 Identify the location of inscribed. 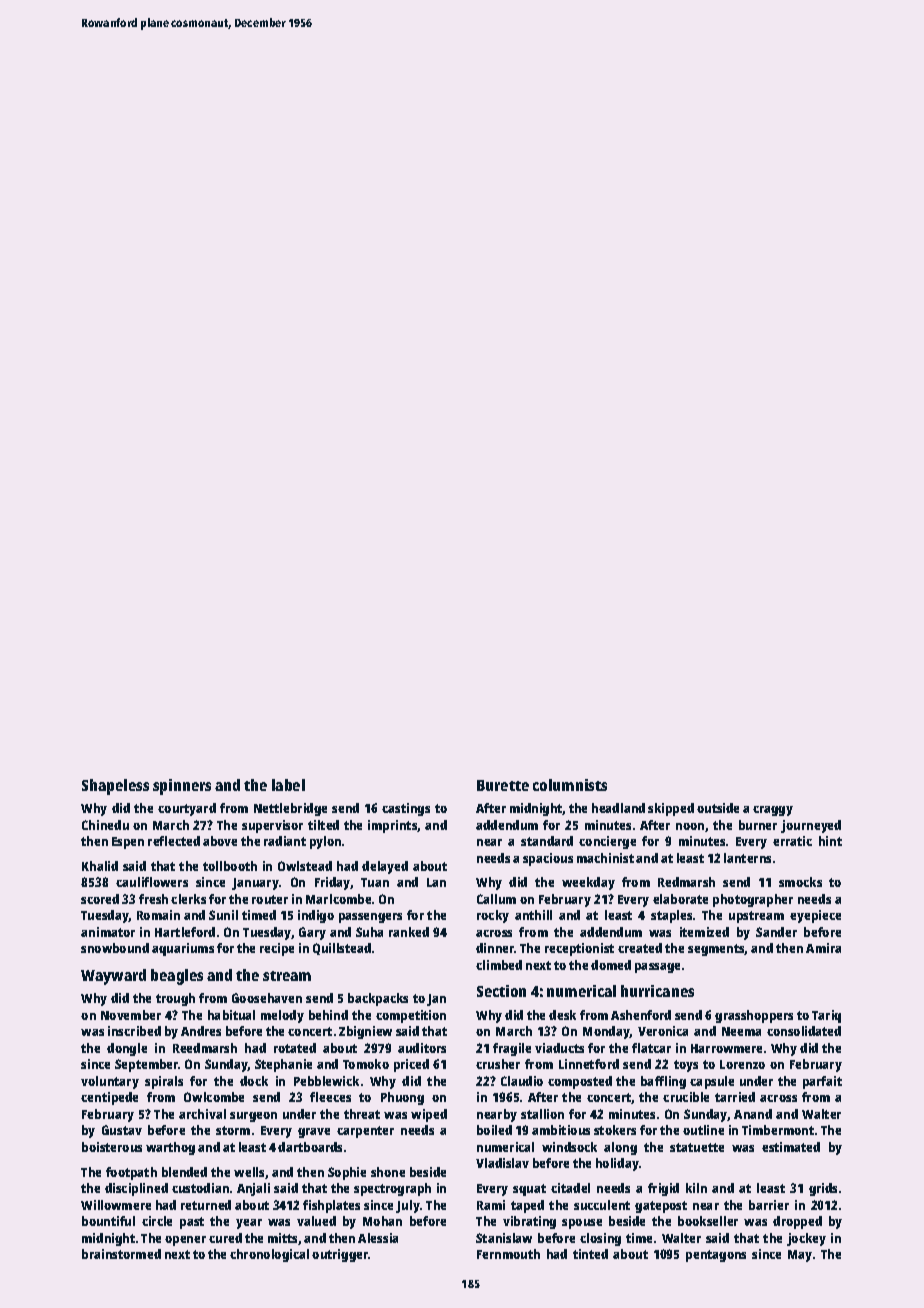
(134, 1031).
